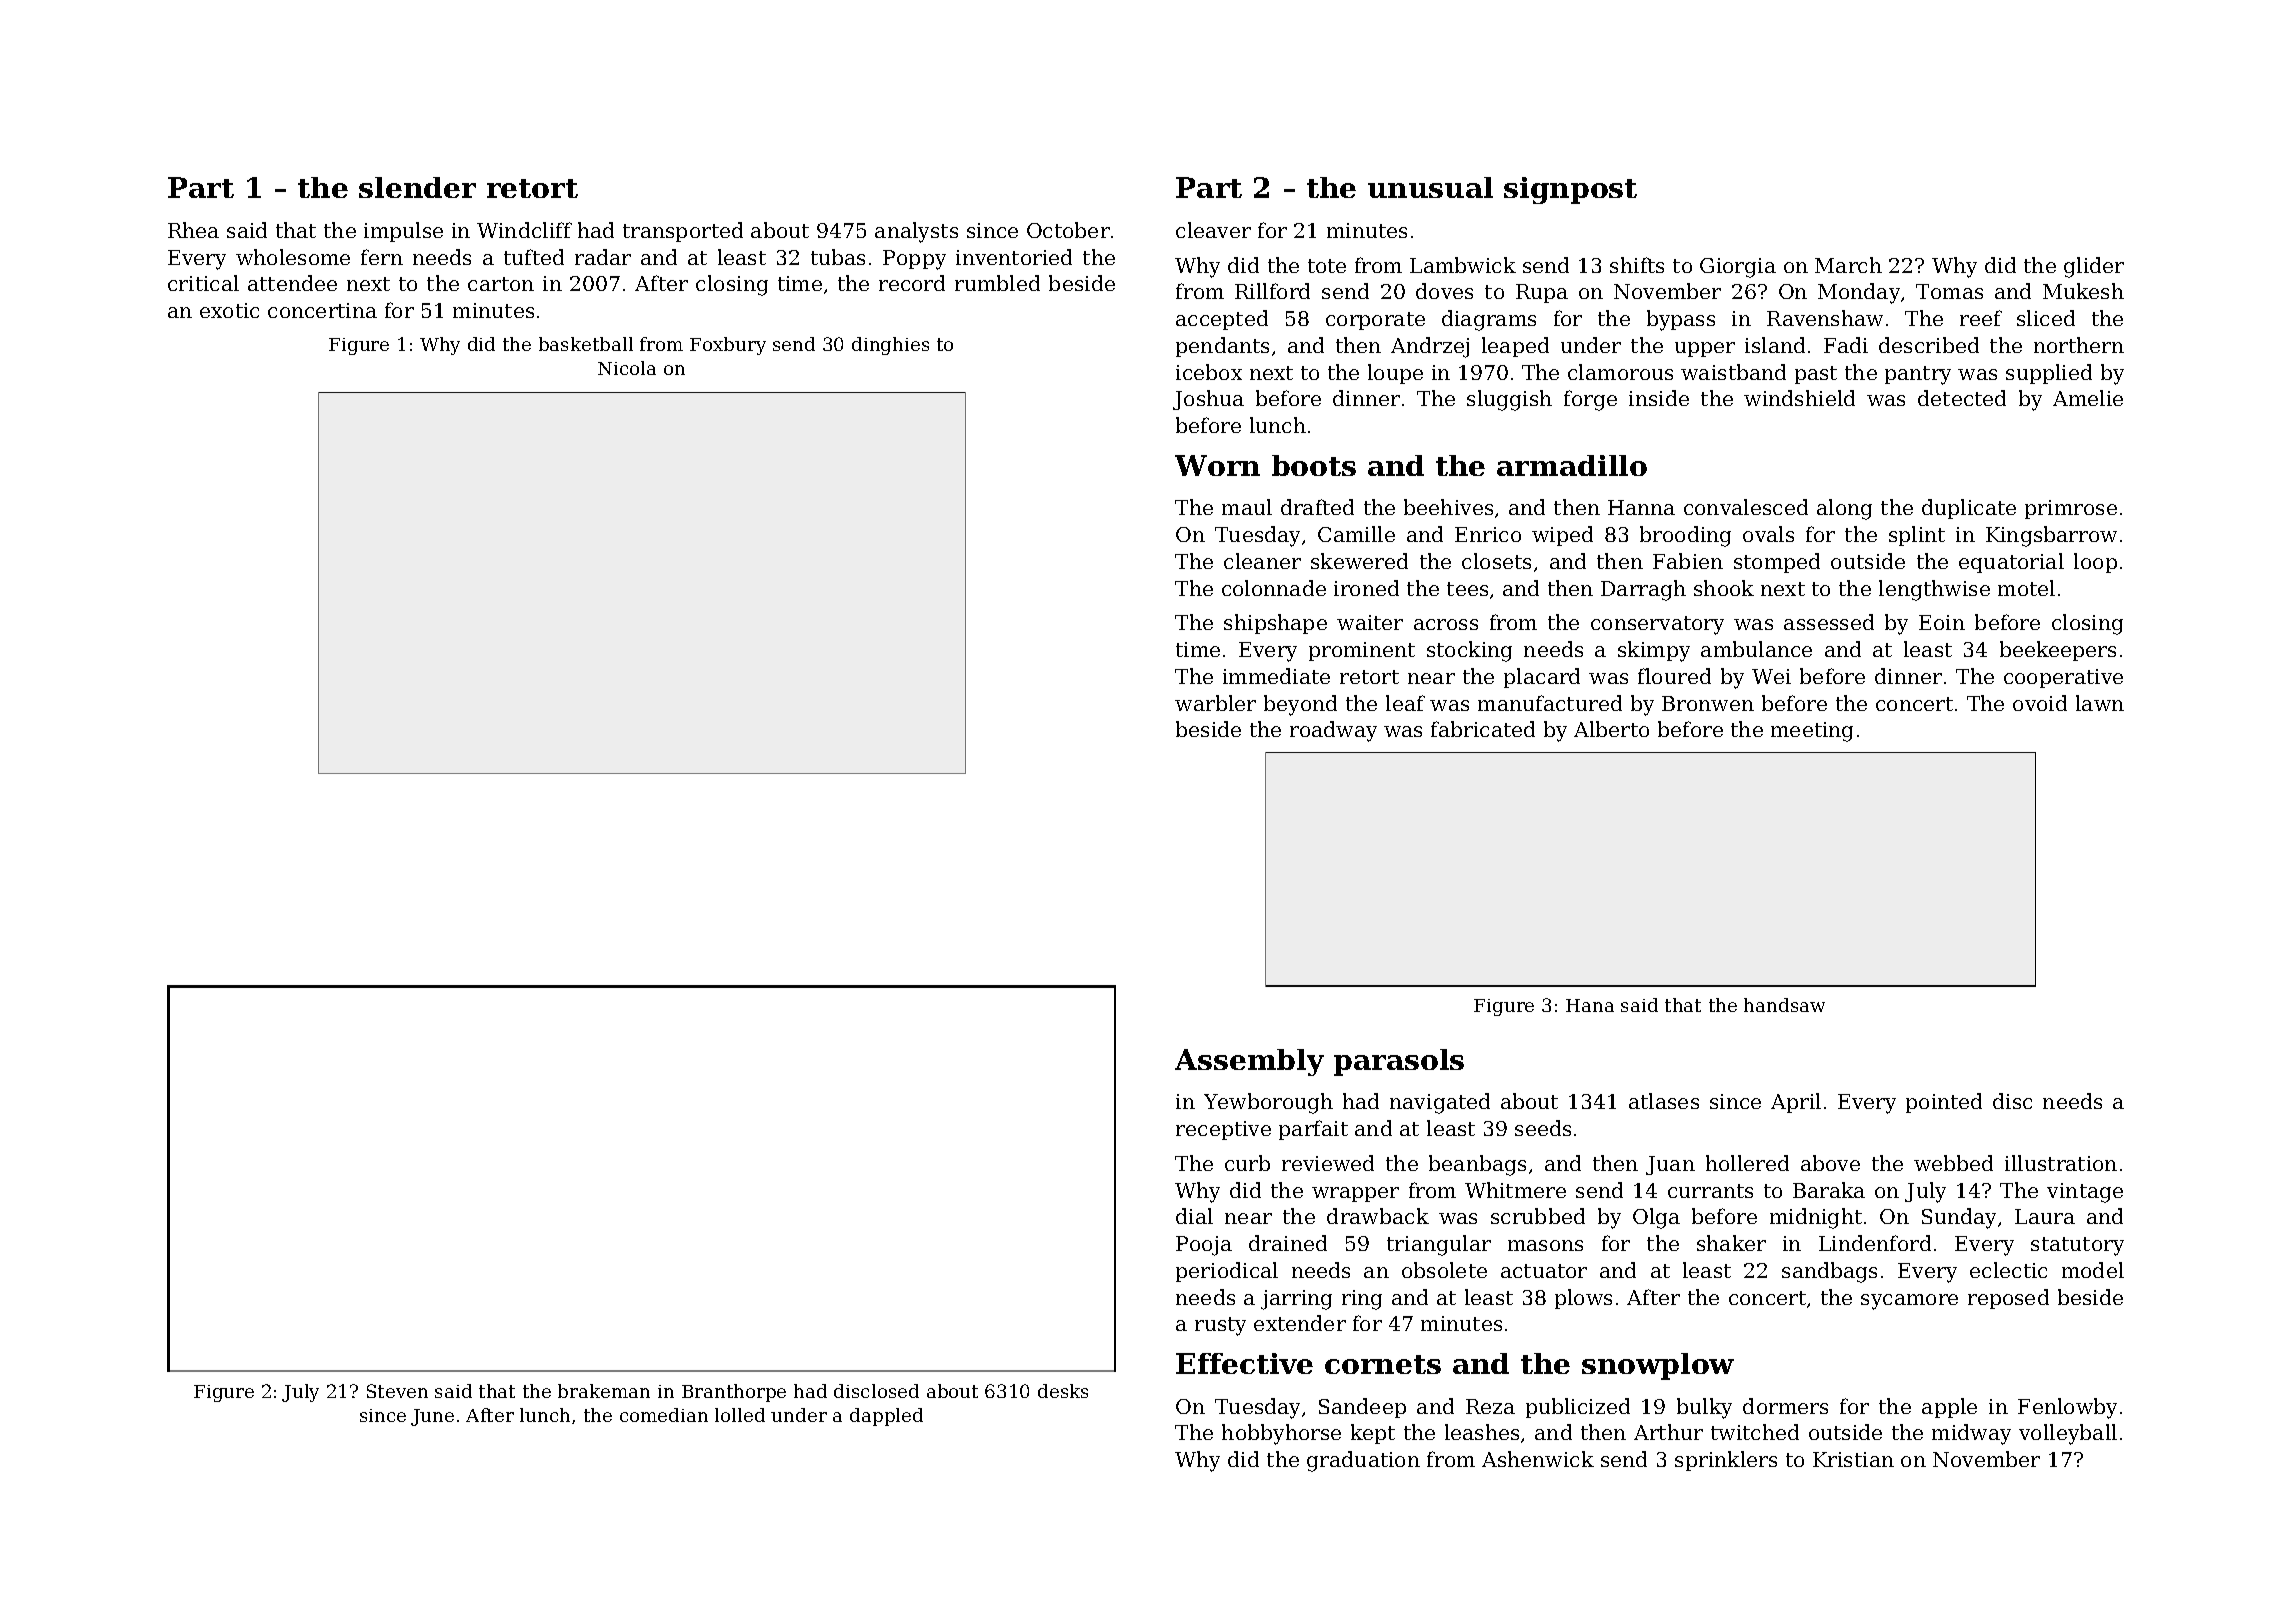 The height and width of the document is (1620, 2292). Describe the element at coordinates (1215, 703) in the document. I see `warbler` at that location.
